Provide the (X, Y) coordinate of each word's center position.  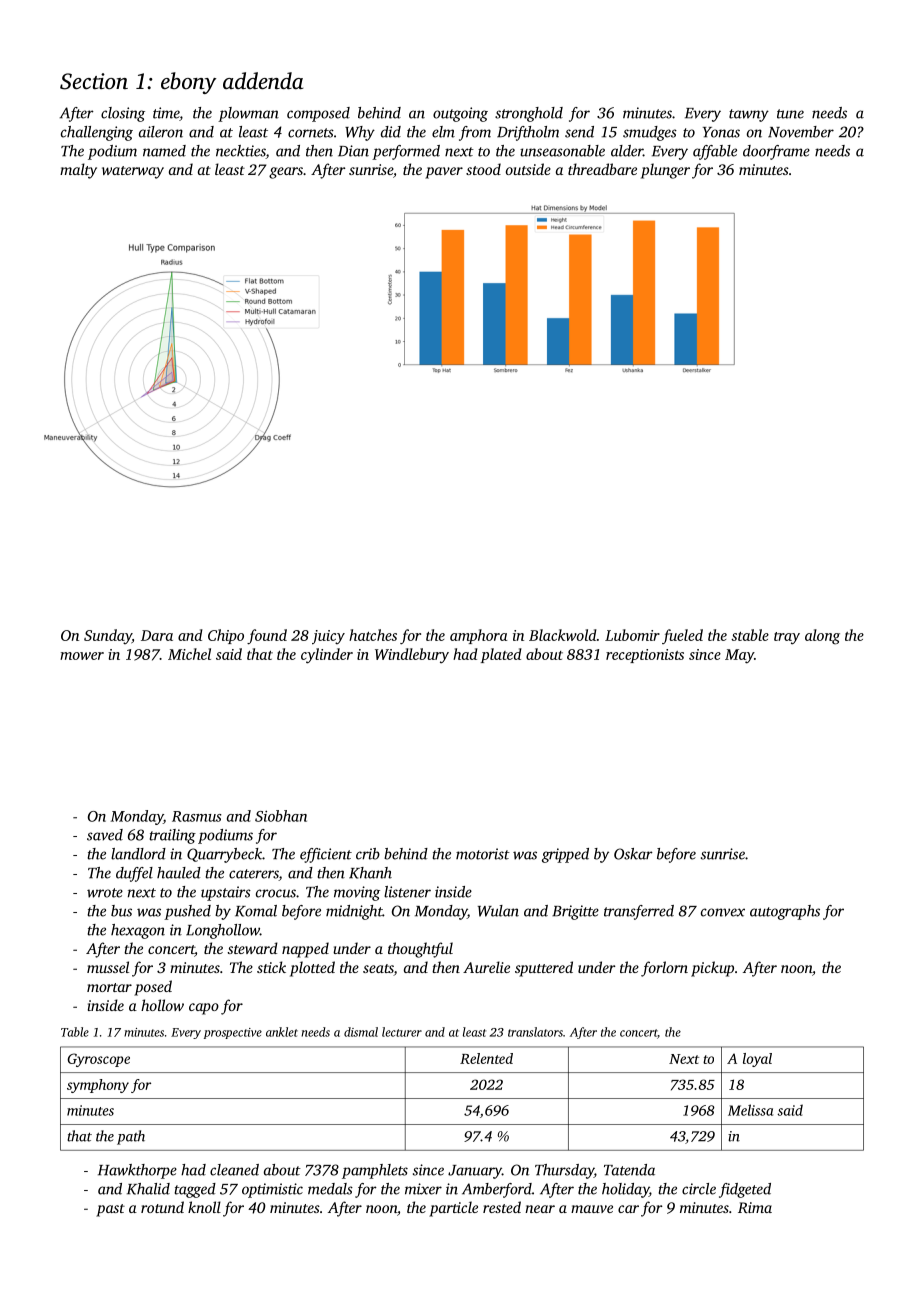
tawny (749, 115)
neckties (241, 152)
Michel (189, 654)
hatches (373, 635)
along (822, 637)
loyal (757, 1060)
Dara (157, 635)
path (131, 1137)
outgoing (460, 114)
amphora (478, 636)
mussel (108, 967)
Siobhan (281, 816)
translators (535, 1032)
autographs (785, 912)
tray (787, 638)
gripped (565, 855)
